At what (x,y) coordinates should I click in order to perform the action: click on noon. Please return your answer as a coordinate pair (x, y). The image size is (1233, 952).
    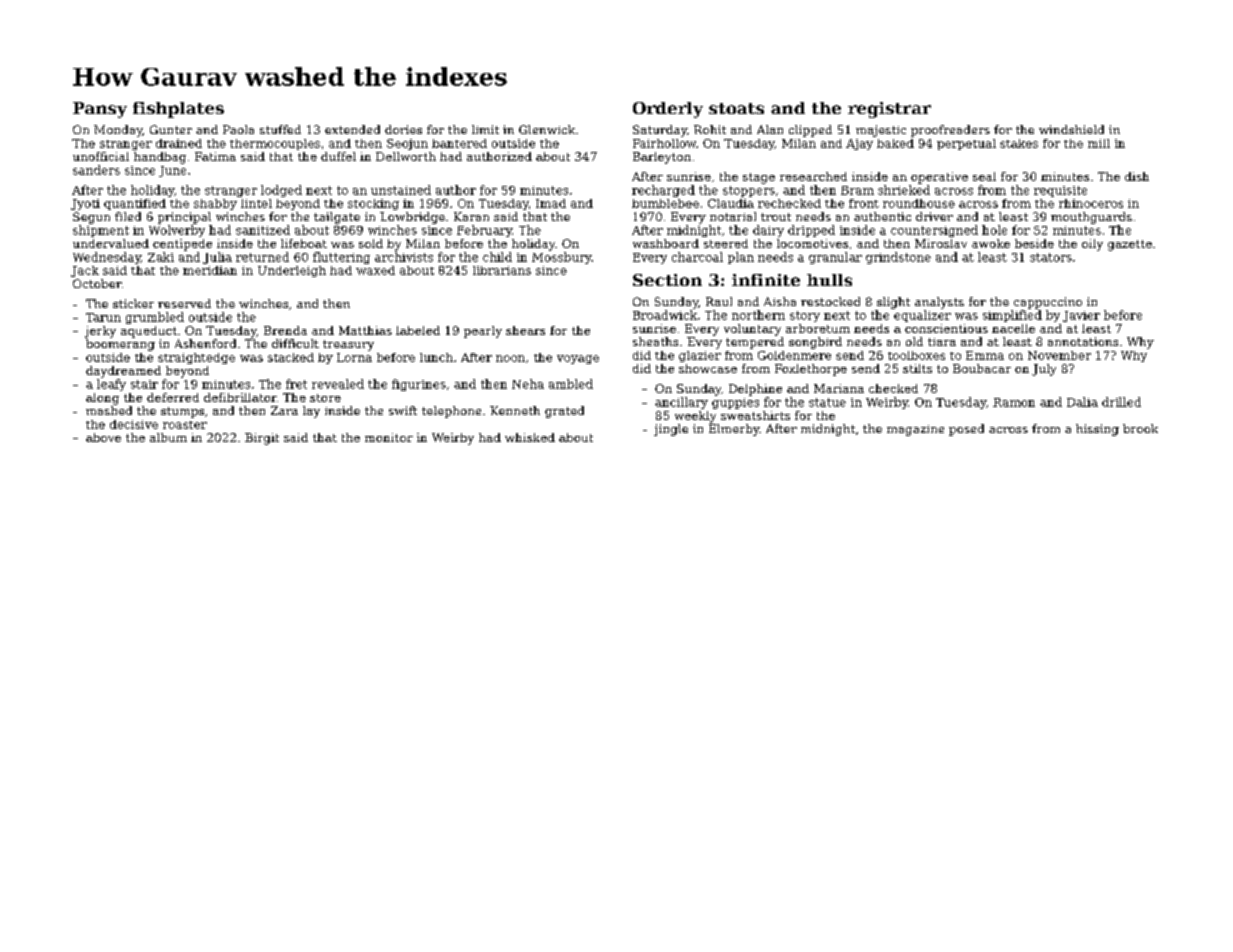
    Looking at the image, I should click on (510, 358).
